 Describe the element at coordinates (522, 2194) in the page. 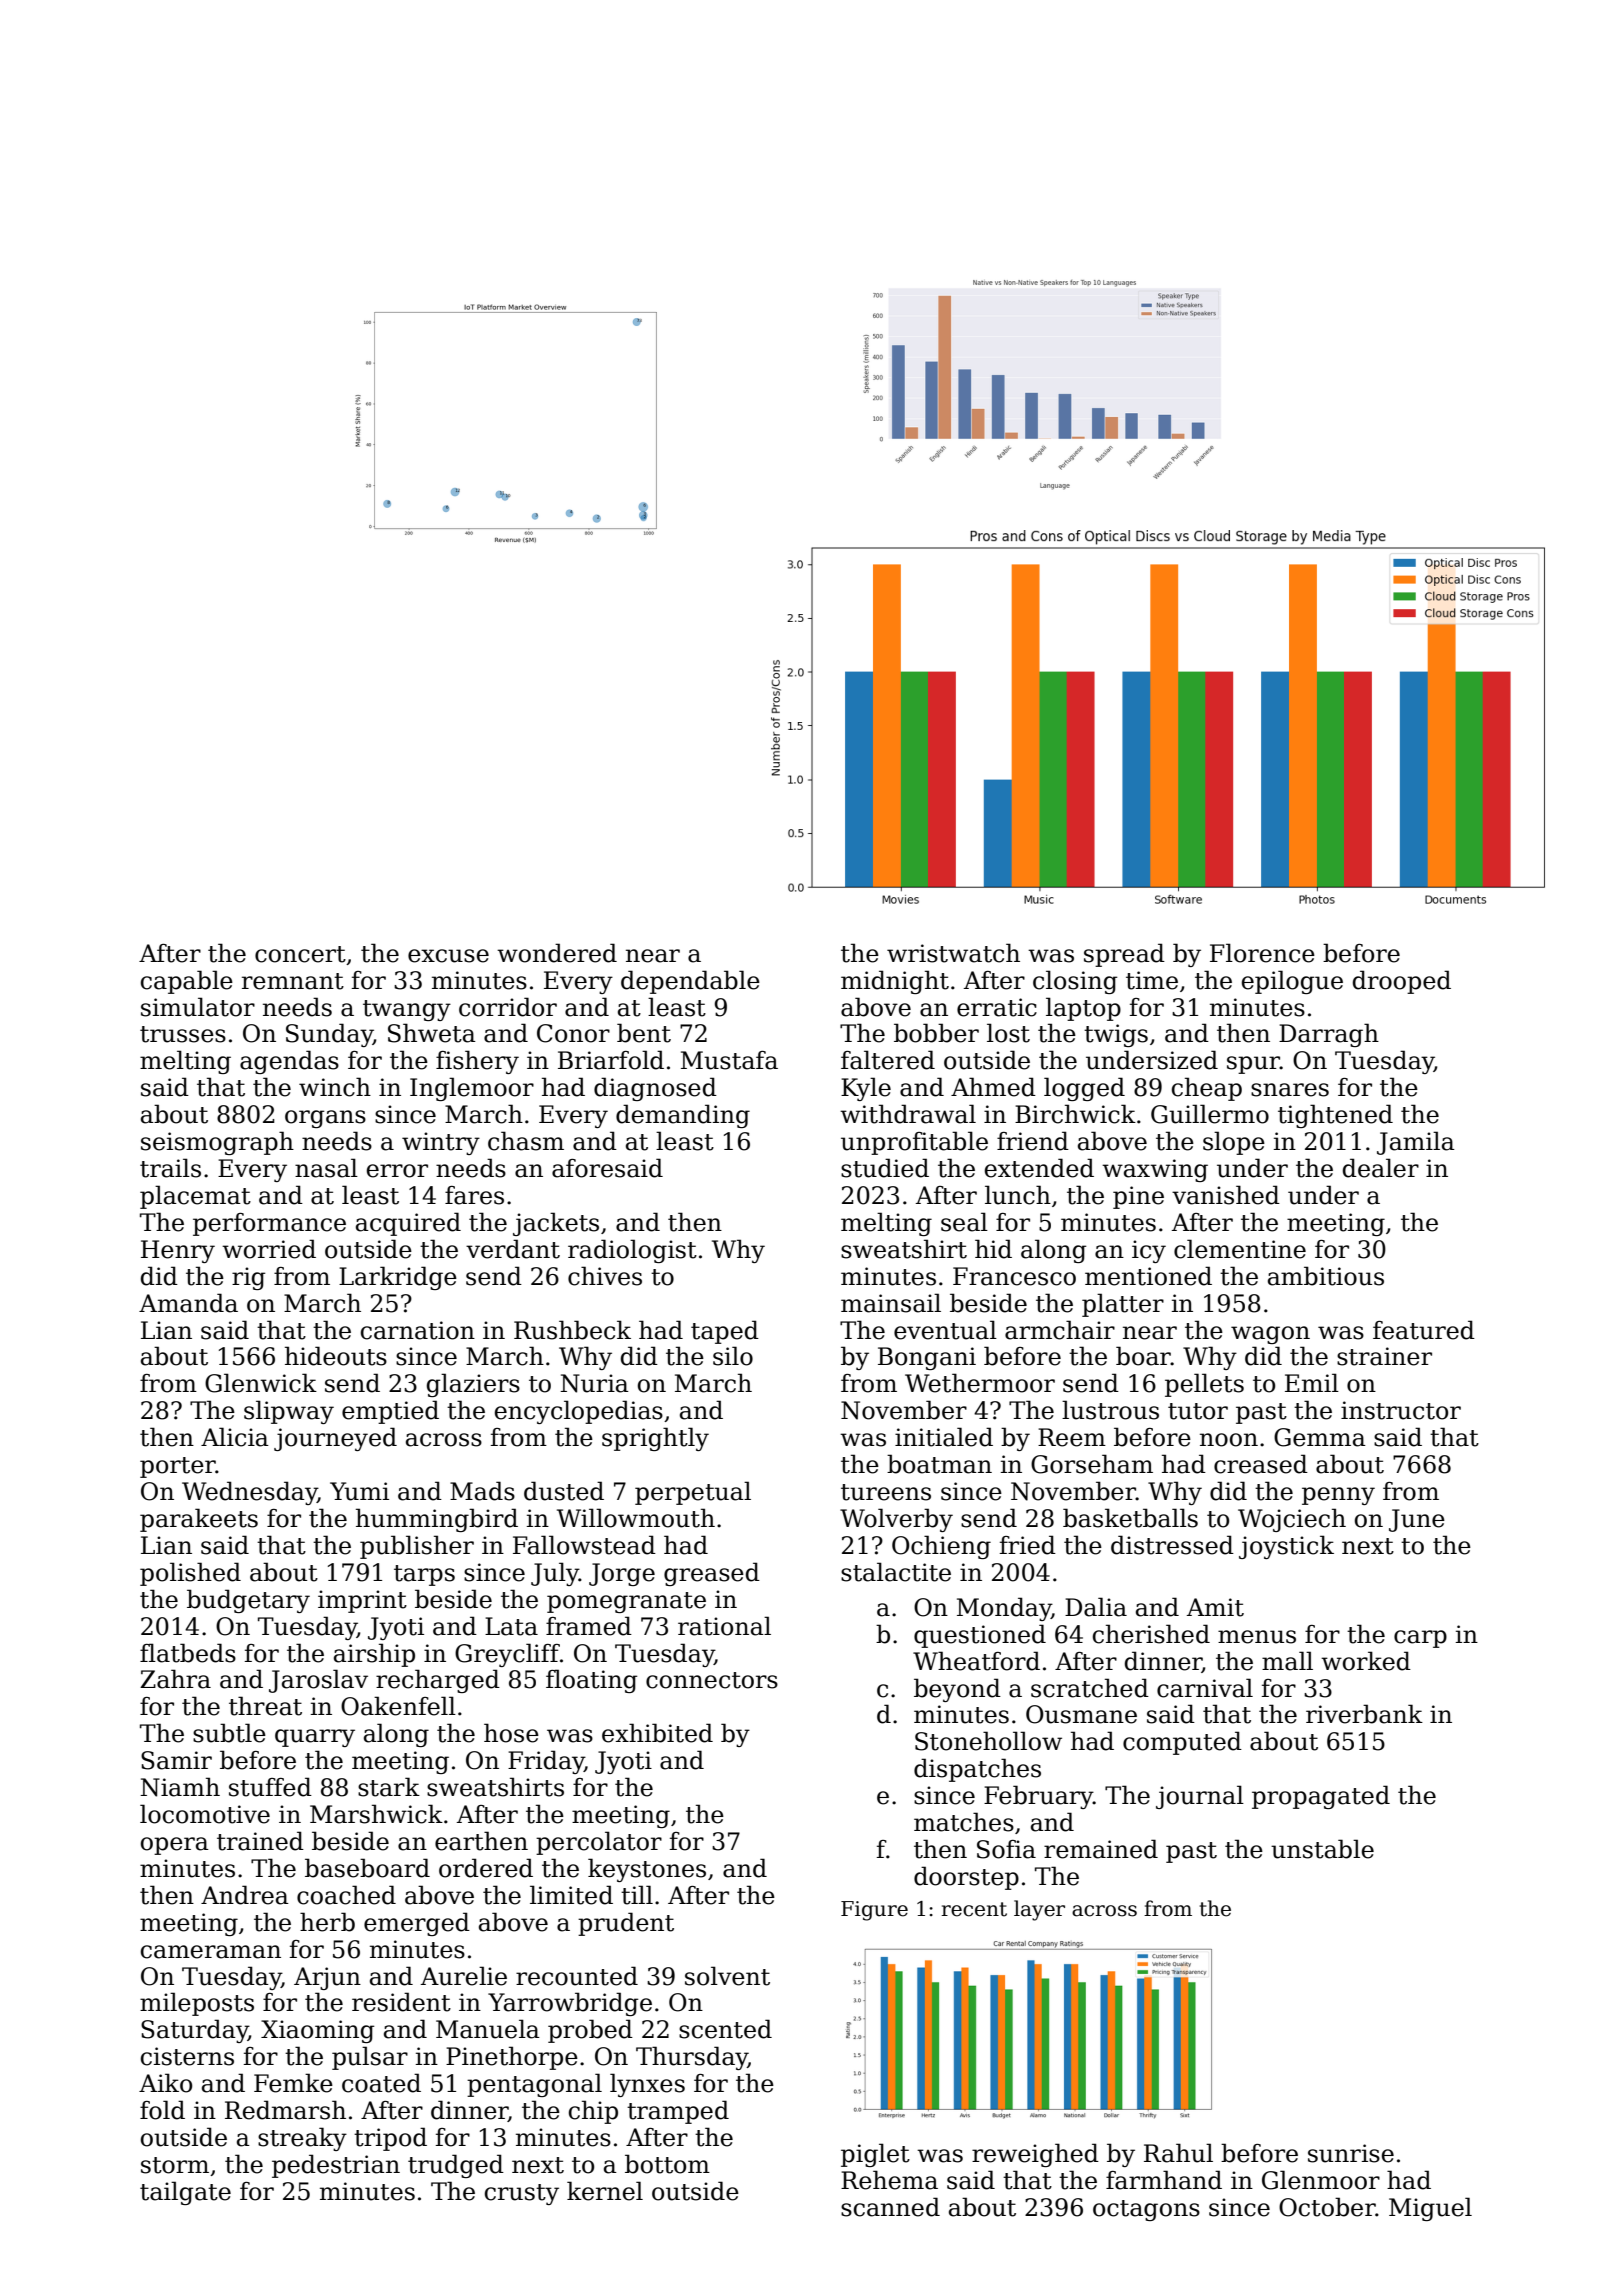

I see `crusty` at that location.
